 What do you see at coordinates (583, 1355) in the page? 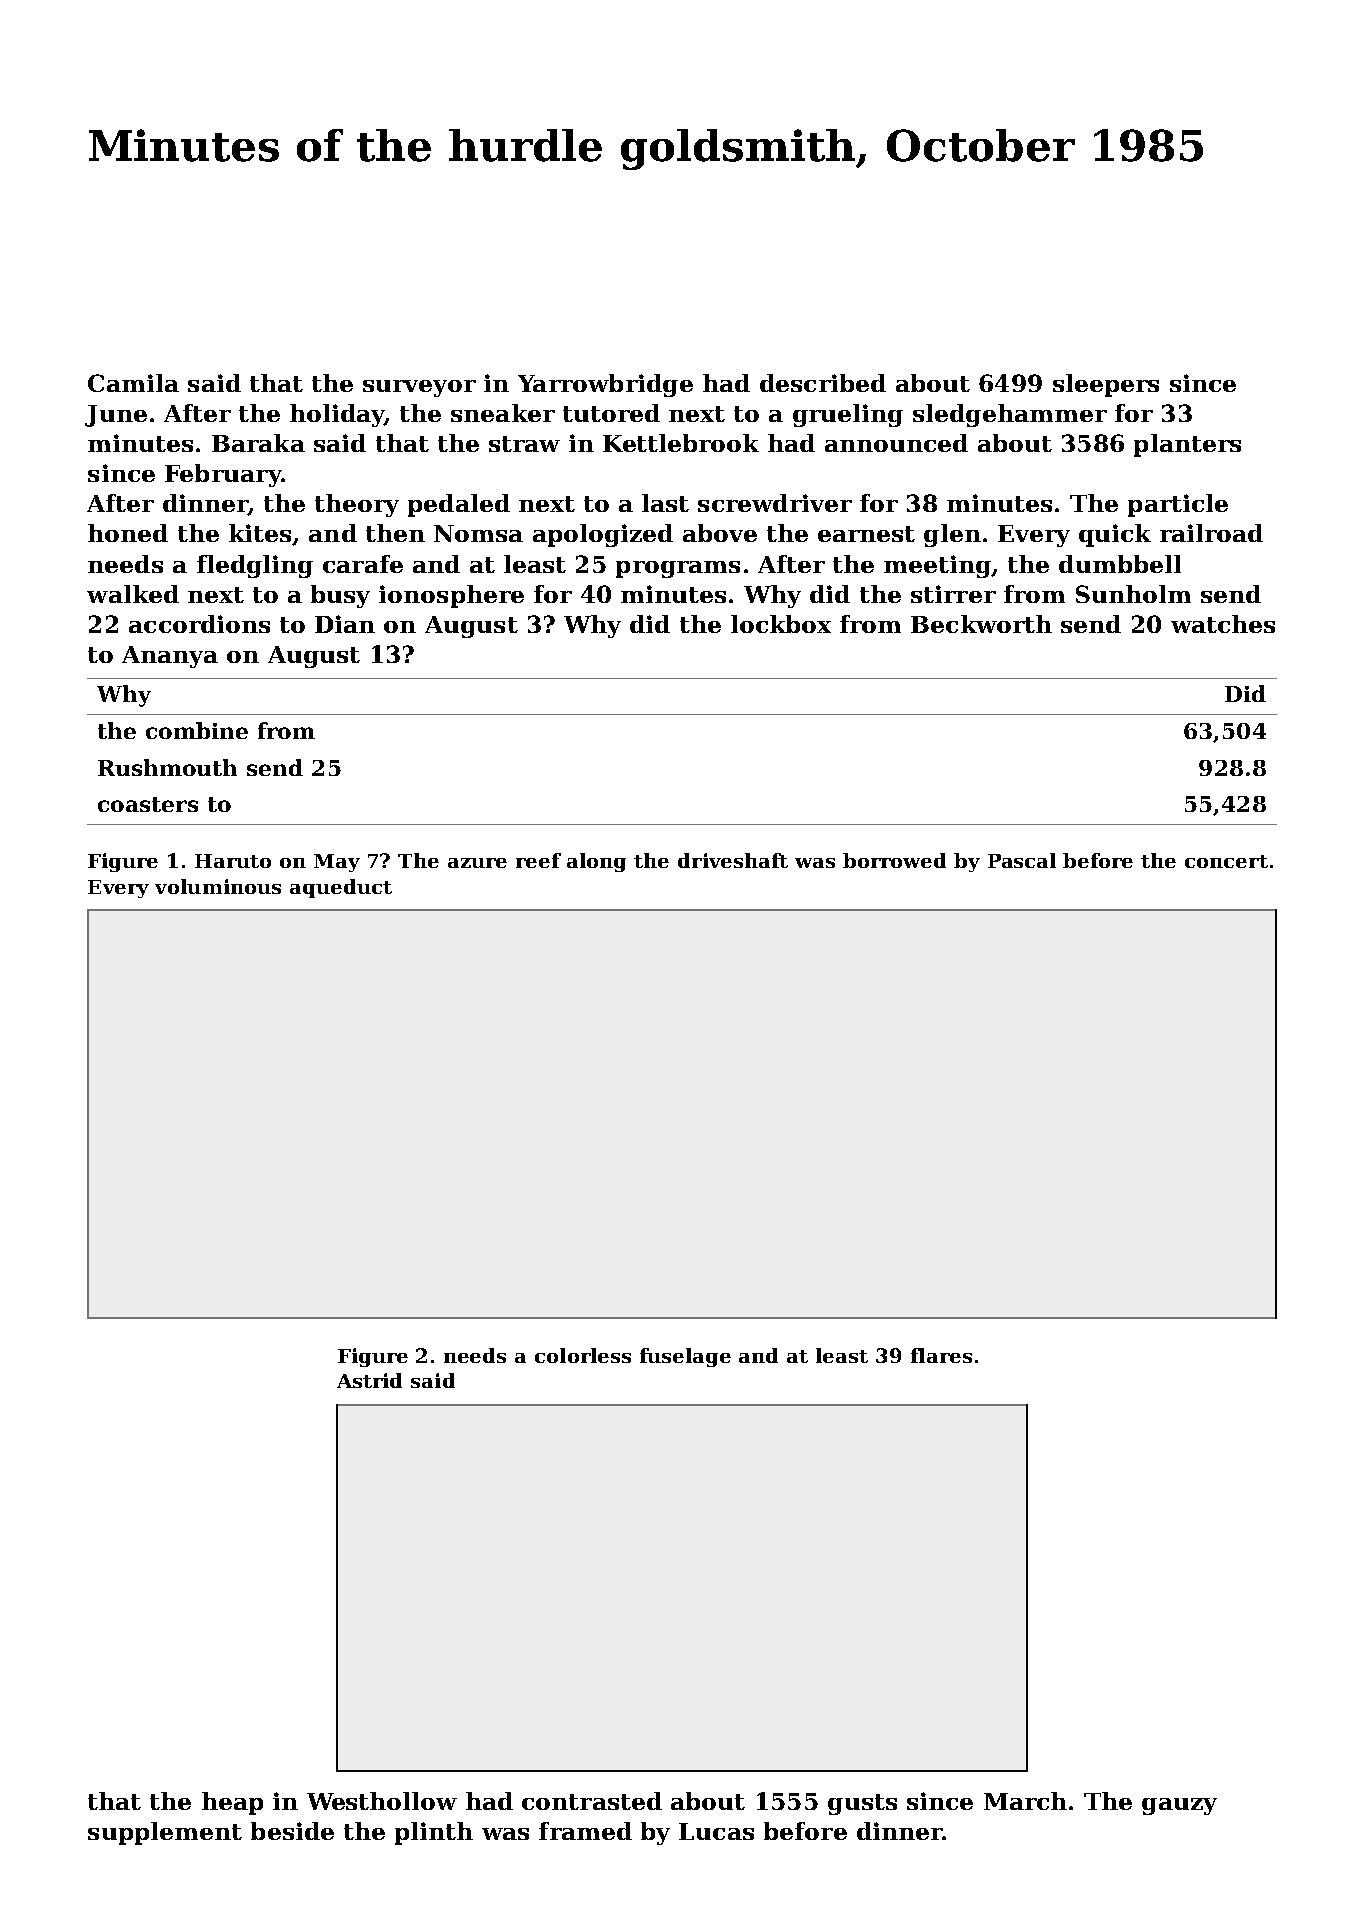
I see `colorless` at bounding box center [583, 1355].
